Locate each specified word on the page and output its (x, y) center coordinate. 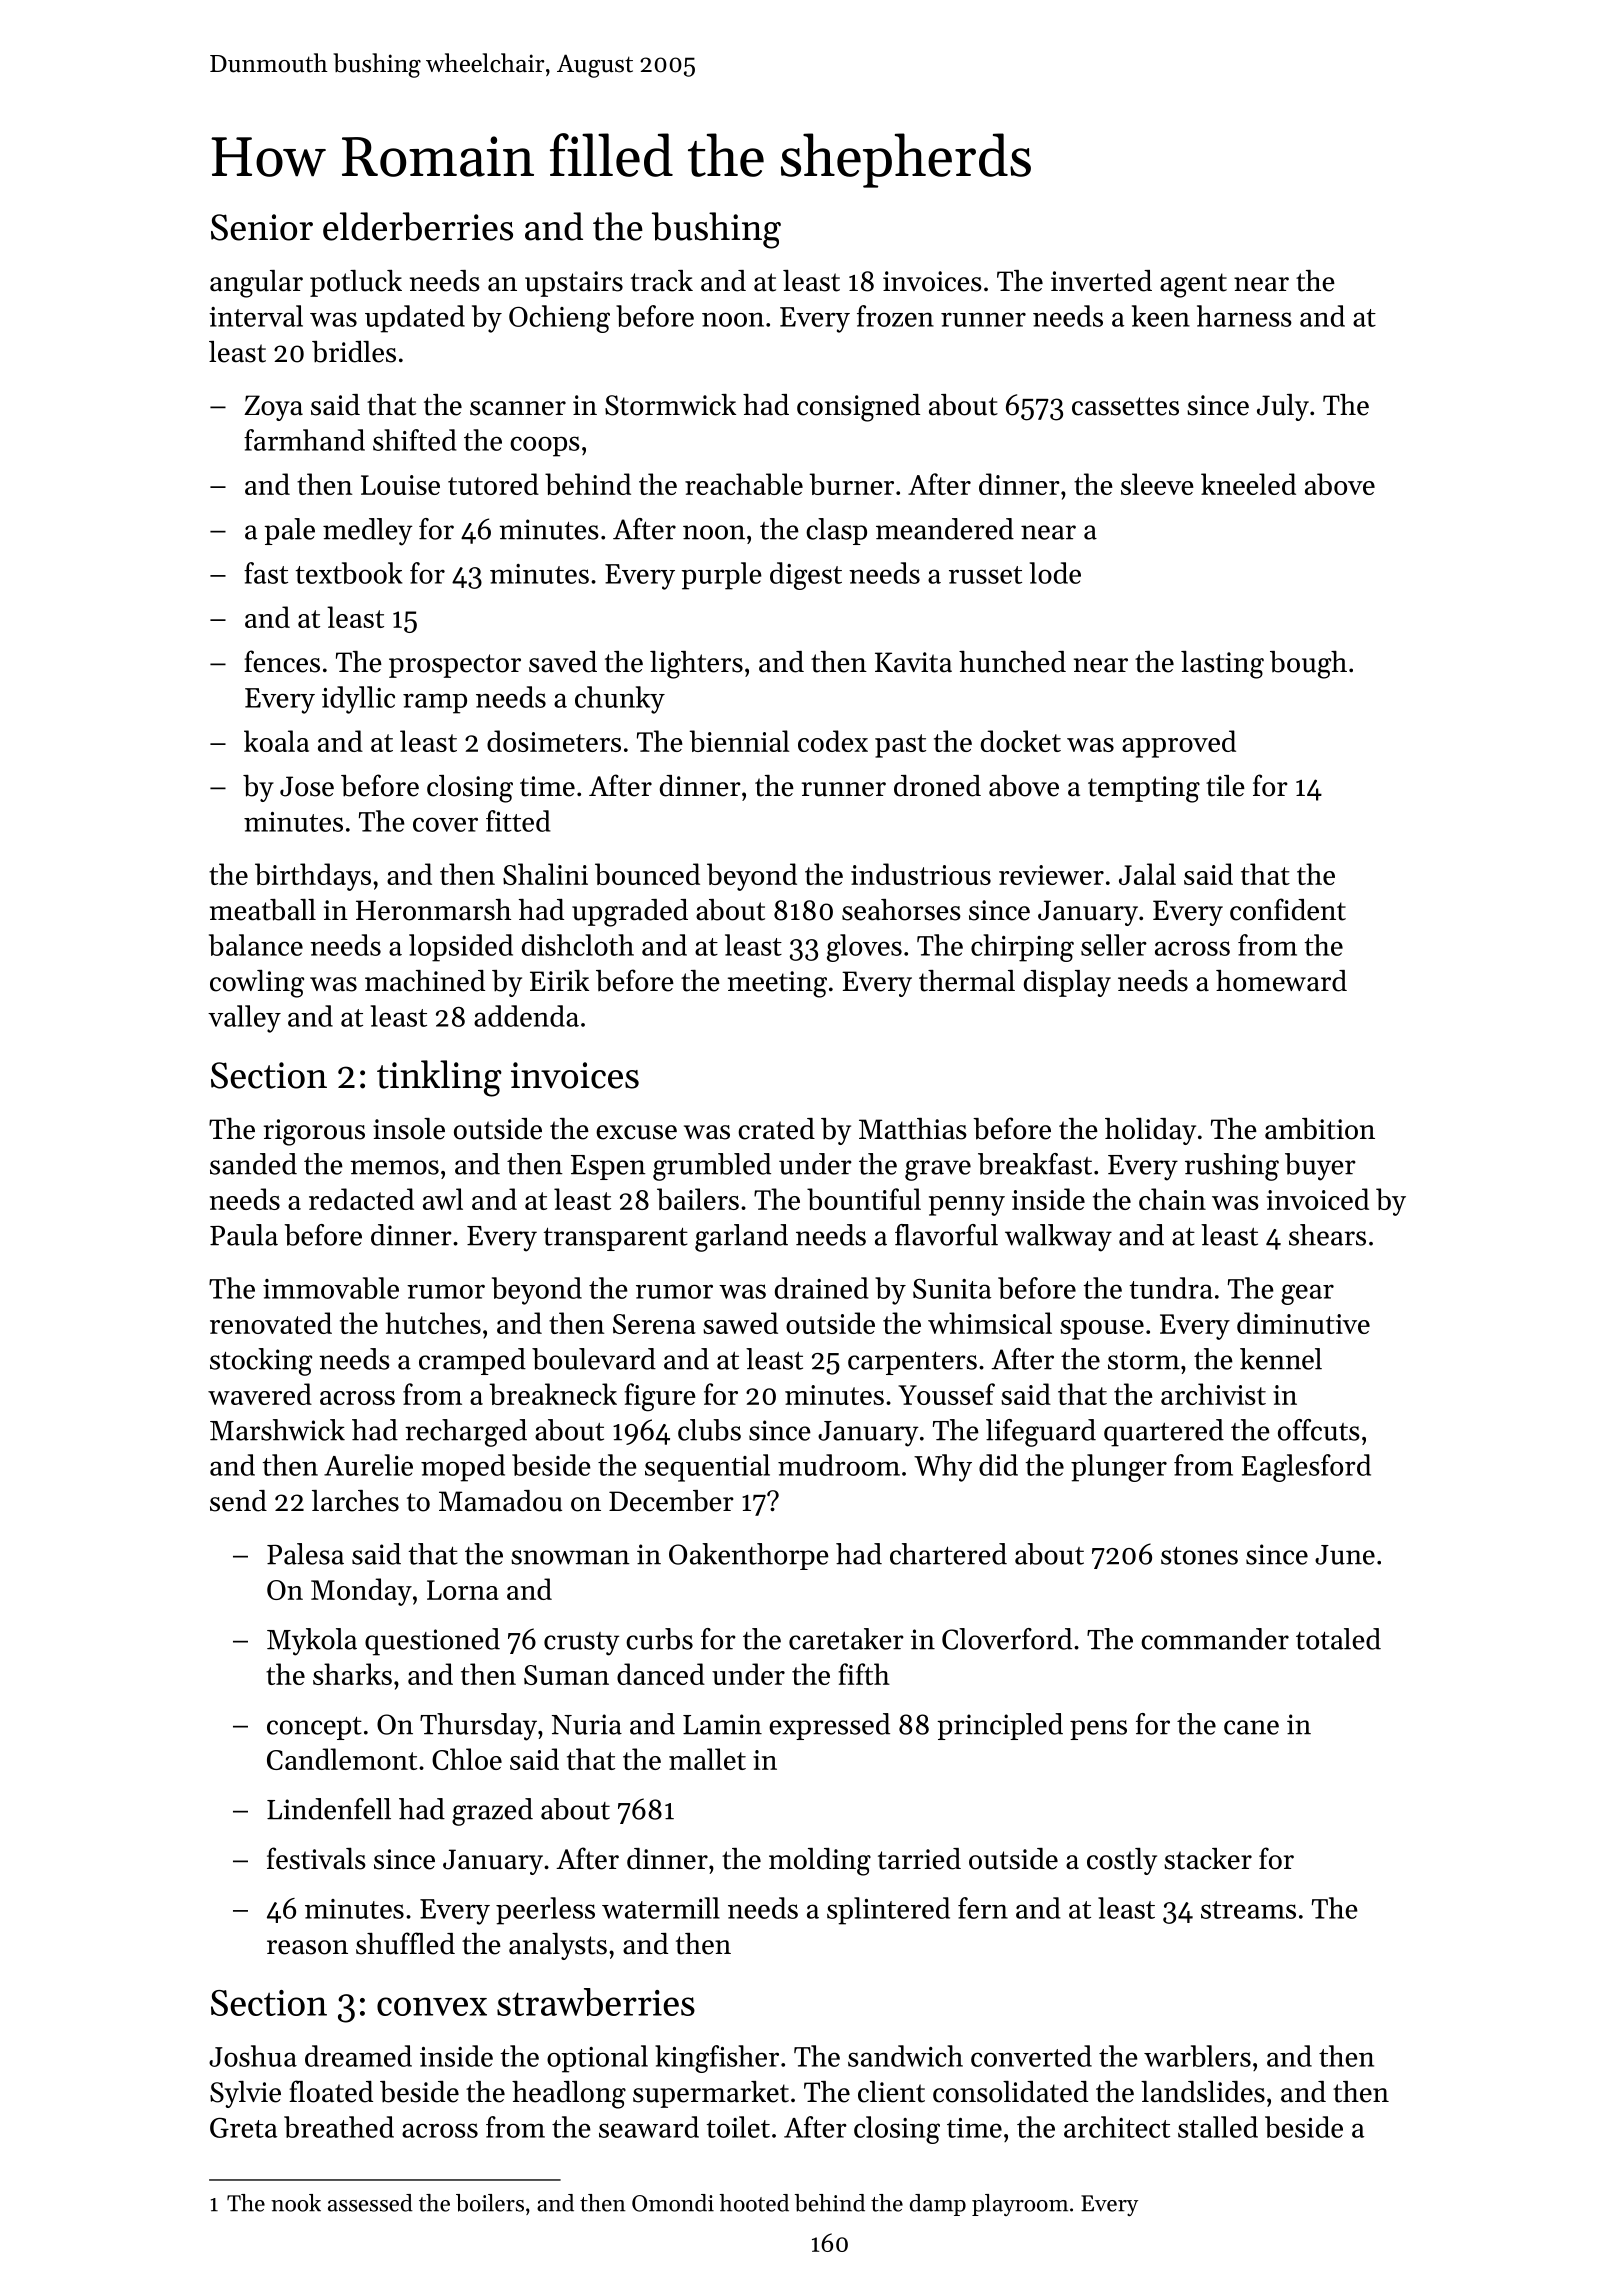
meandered (945, 529)
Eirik (559, 980)
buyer (1320, 1167)
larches (355, 1501)
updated (415, 319)
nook (296, 2203)
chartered (948, 1554)
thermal (967, 981)
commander (1215, 1639)
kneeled (1248, 484)
